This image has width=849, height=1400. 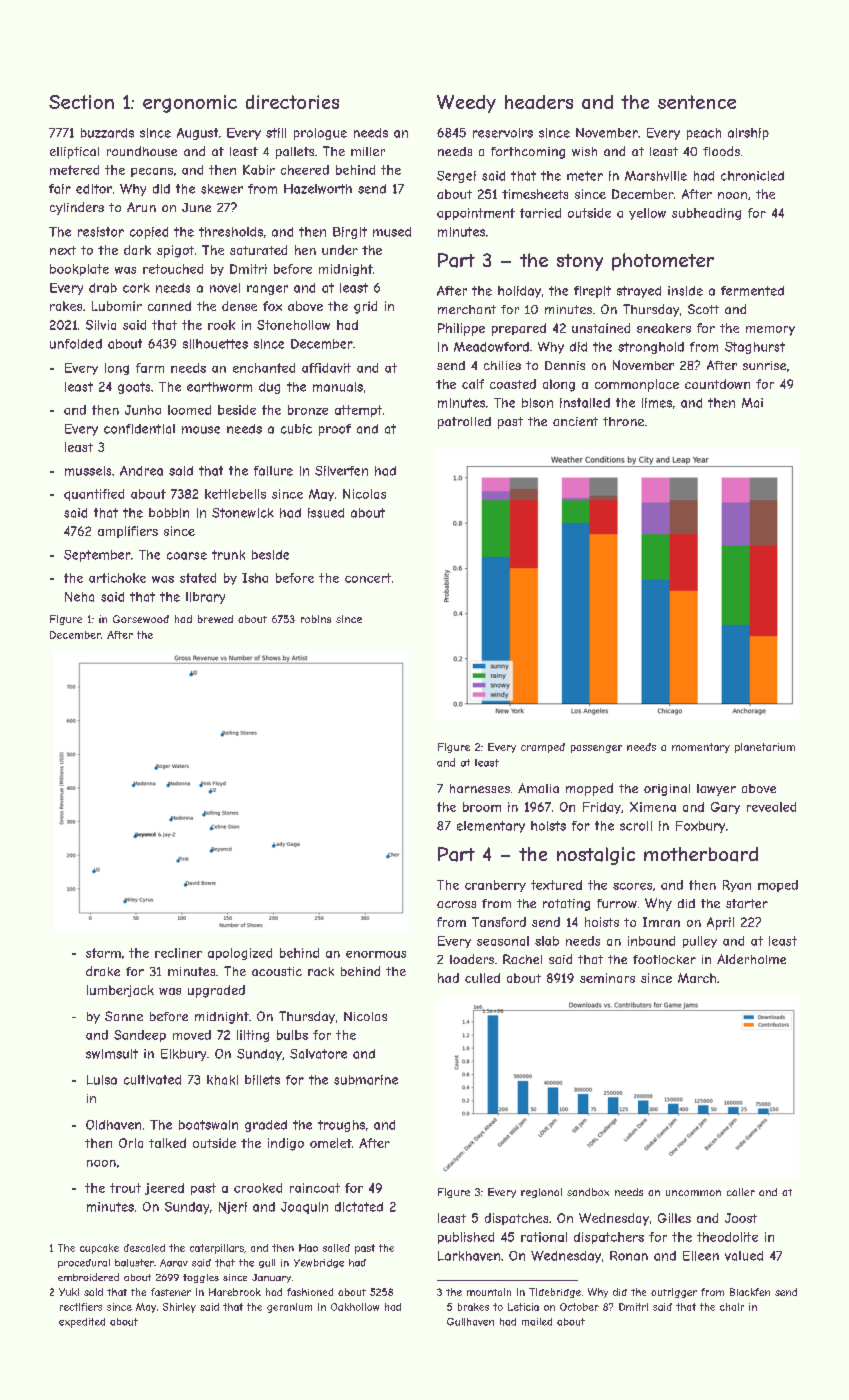 What do you see at coordinates (341, 1126) in the image?
I see `troughs` at bounding box center [341, 1126].
